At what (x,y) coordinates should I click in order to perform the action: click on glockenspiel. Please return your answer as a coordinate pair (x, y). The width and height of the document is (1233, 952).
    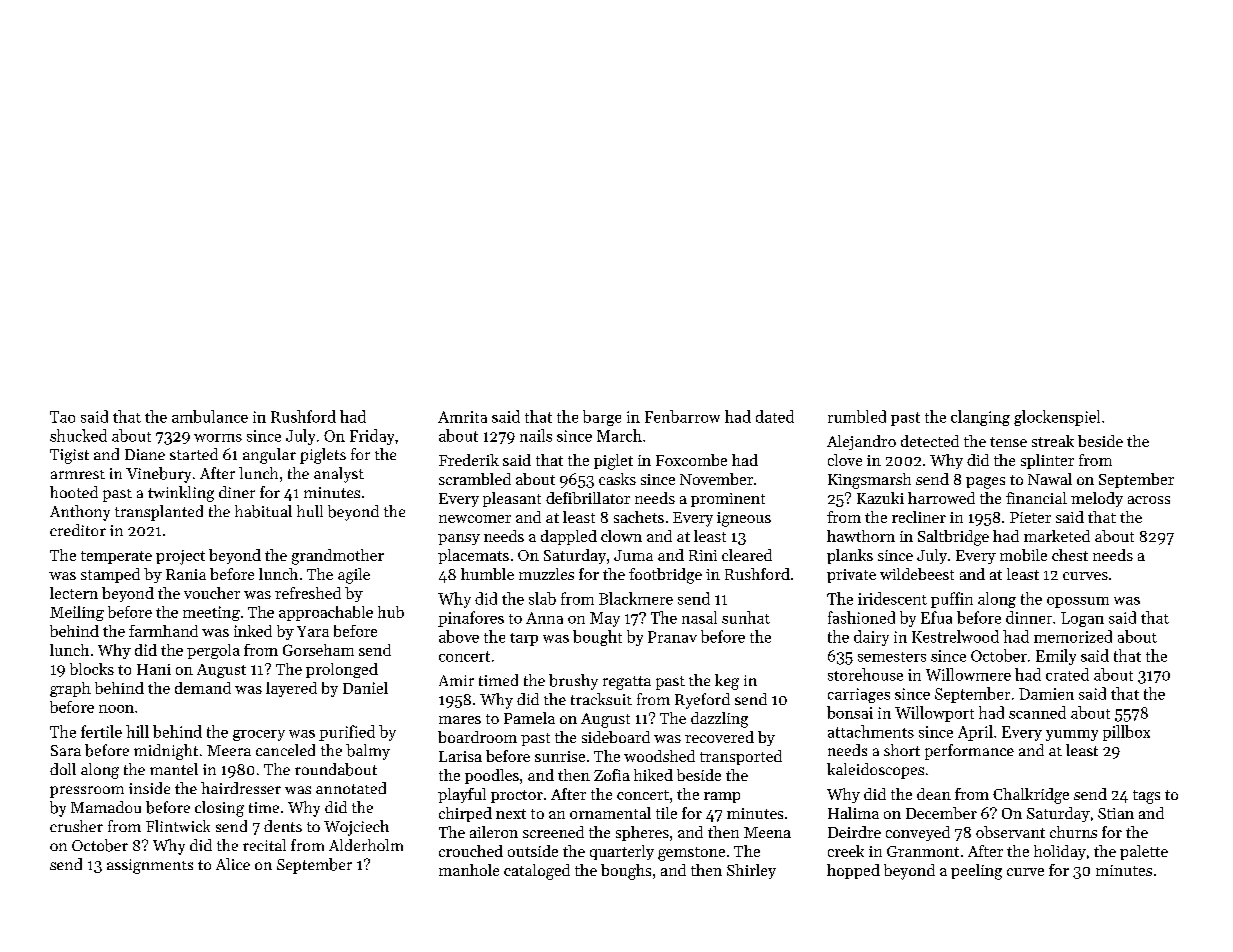
    Looking at the image, I should click on (1057, 418).
